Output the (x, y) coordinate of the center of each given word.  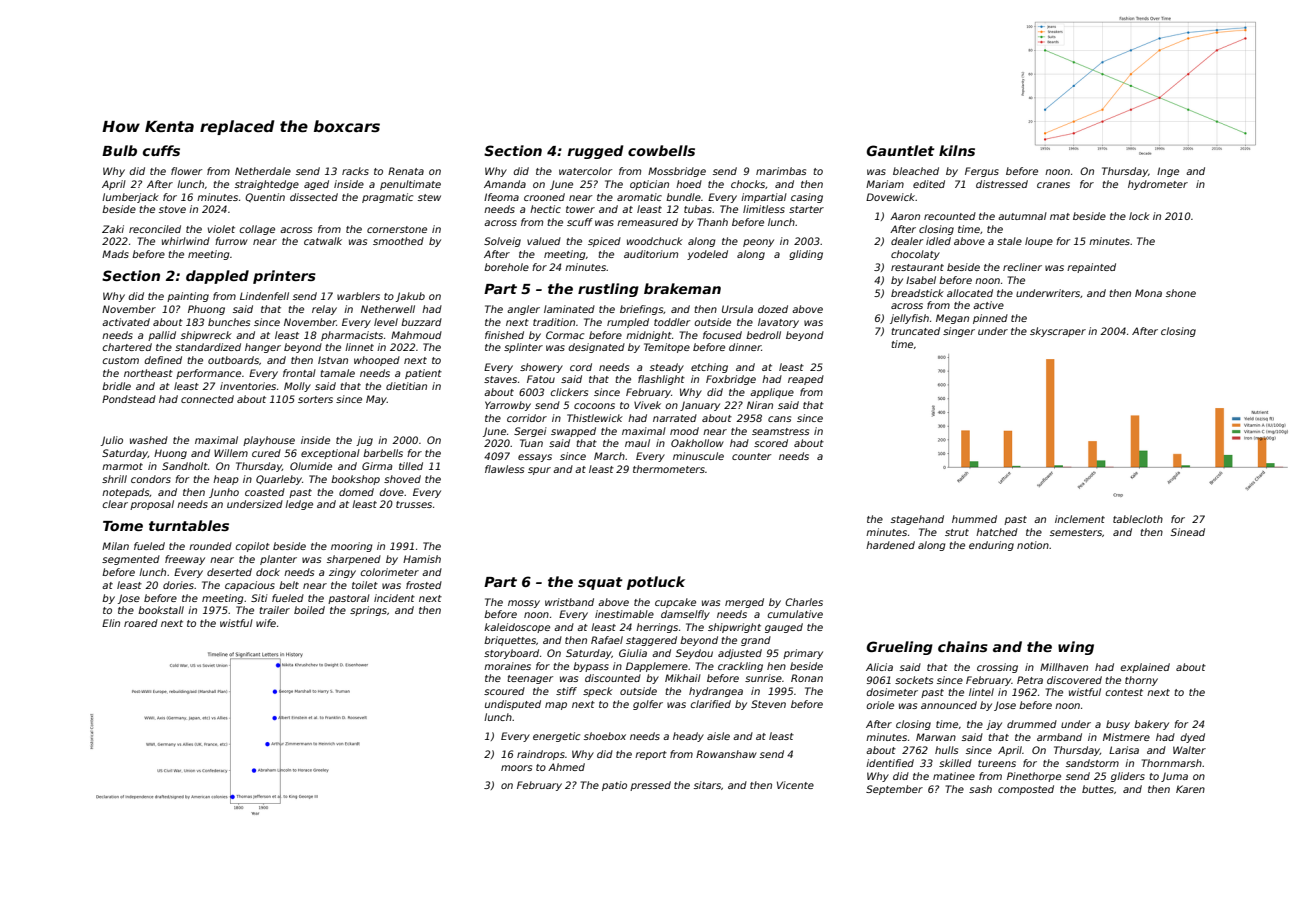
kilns (957, 150)
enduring (991, 546)
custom (121, 360)
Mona (1148, 293)
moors (516, 768)
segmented (131, 560)
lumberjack (130, 198)
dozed (773, 309)
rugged (596, 152)
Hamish (422, 559)
